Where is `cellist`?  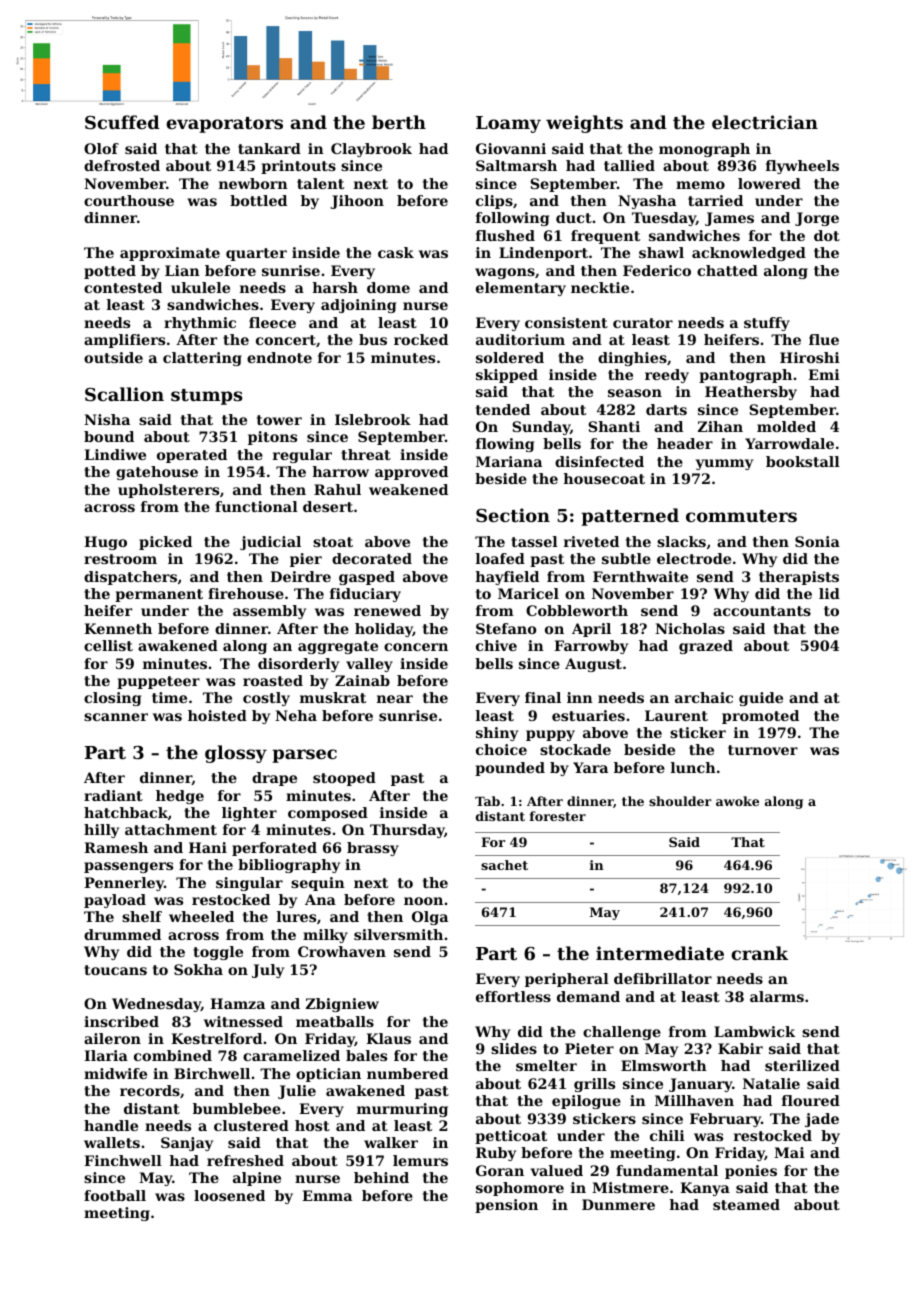
cellist is located at coordinates (108, 645).
